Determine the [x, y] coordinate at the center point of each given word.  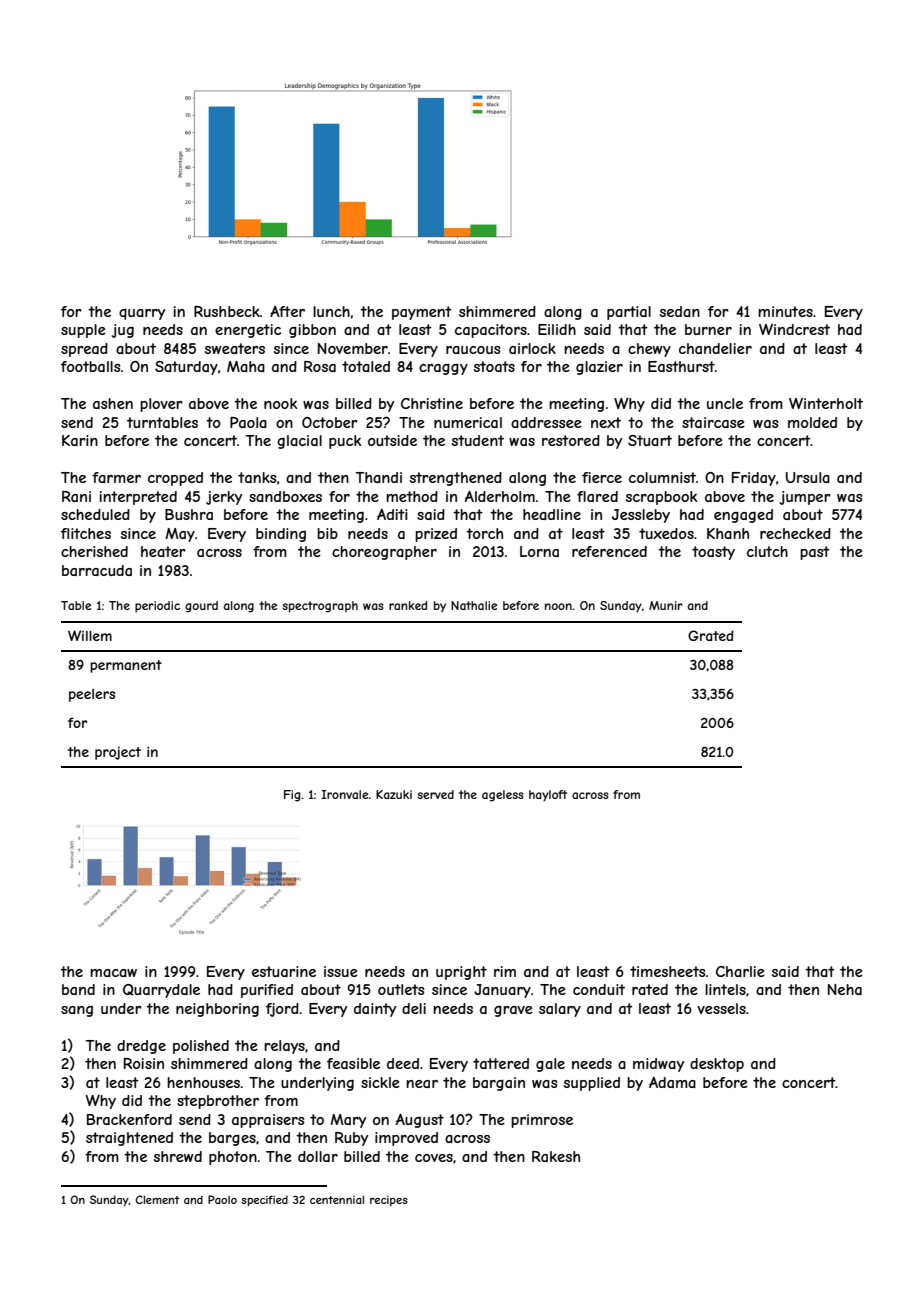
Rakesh [556, 1156]
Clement [157, 1199]
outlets [401, 989]
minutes [785, 311]
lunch [331, 311]
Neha [845, 989]
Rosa [320, 366]
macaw [113, 973]
